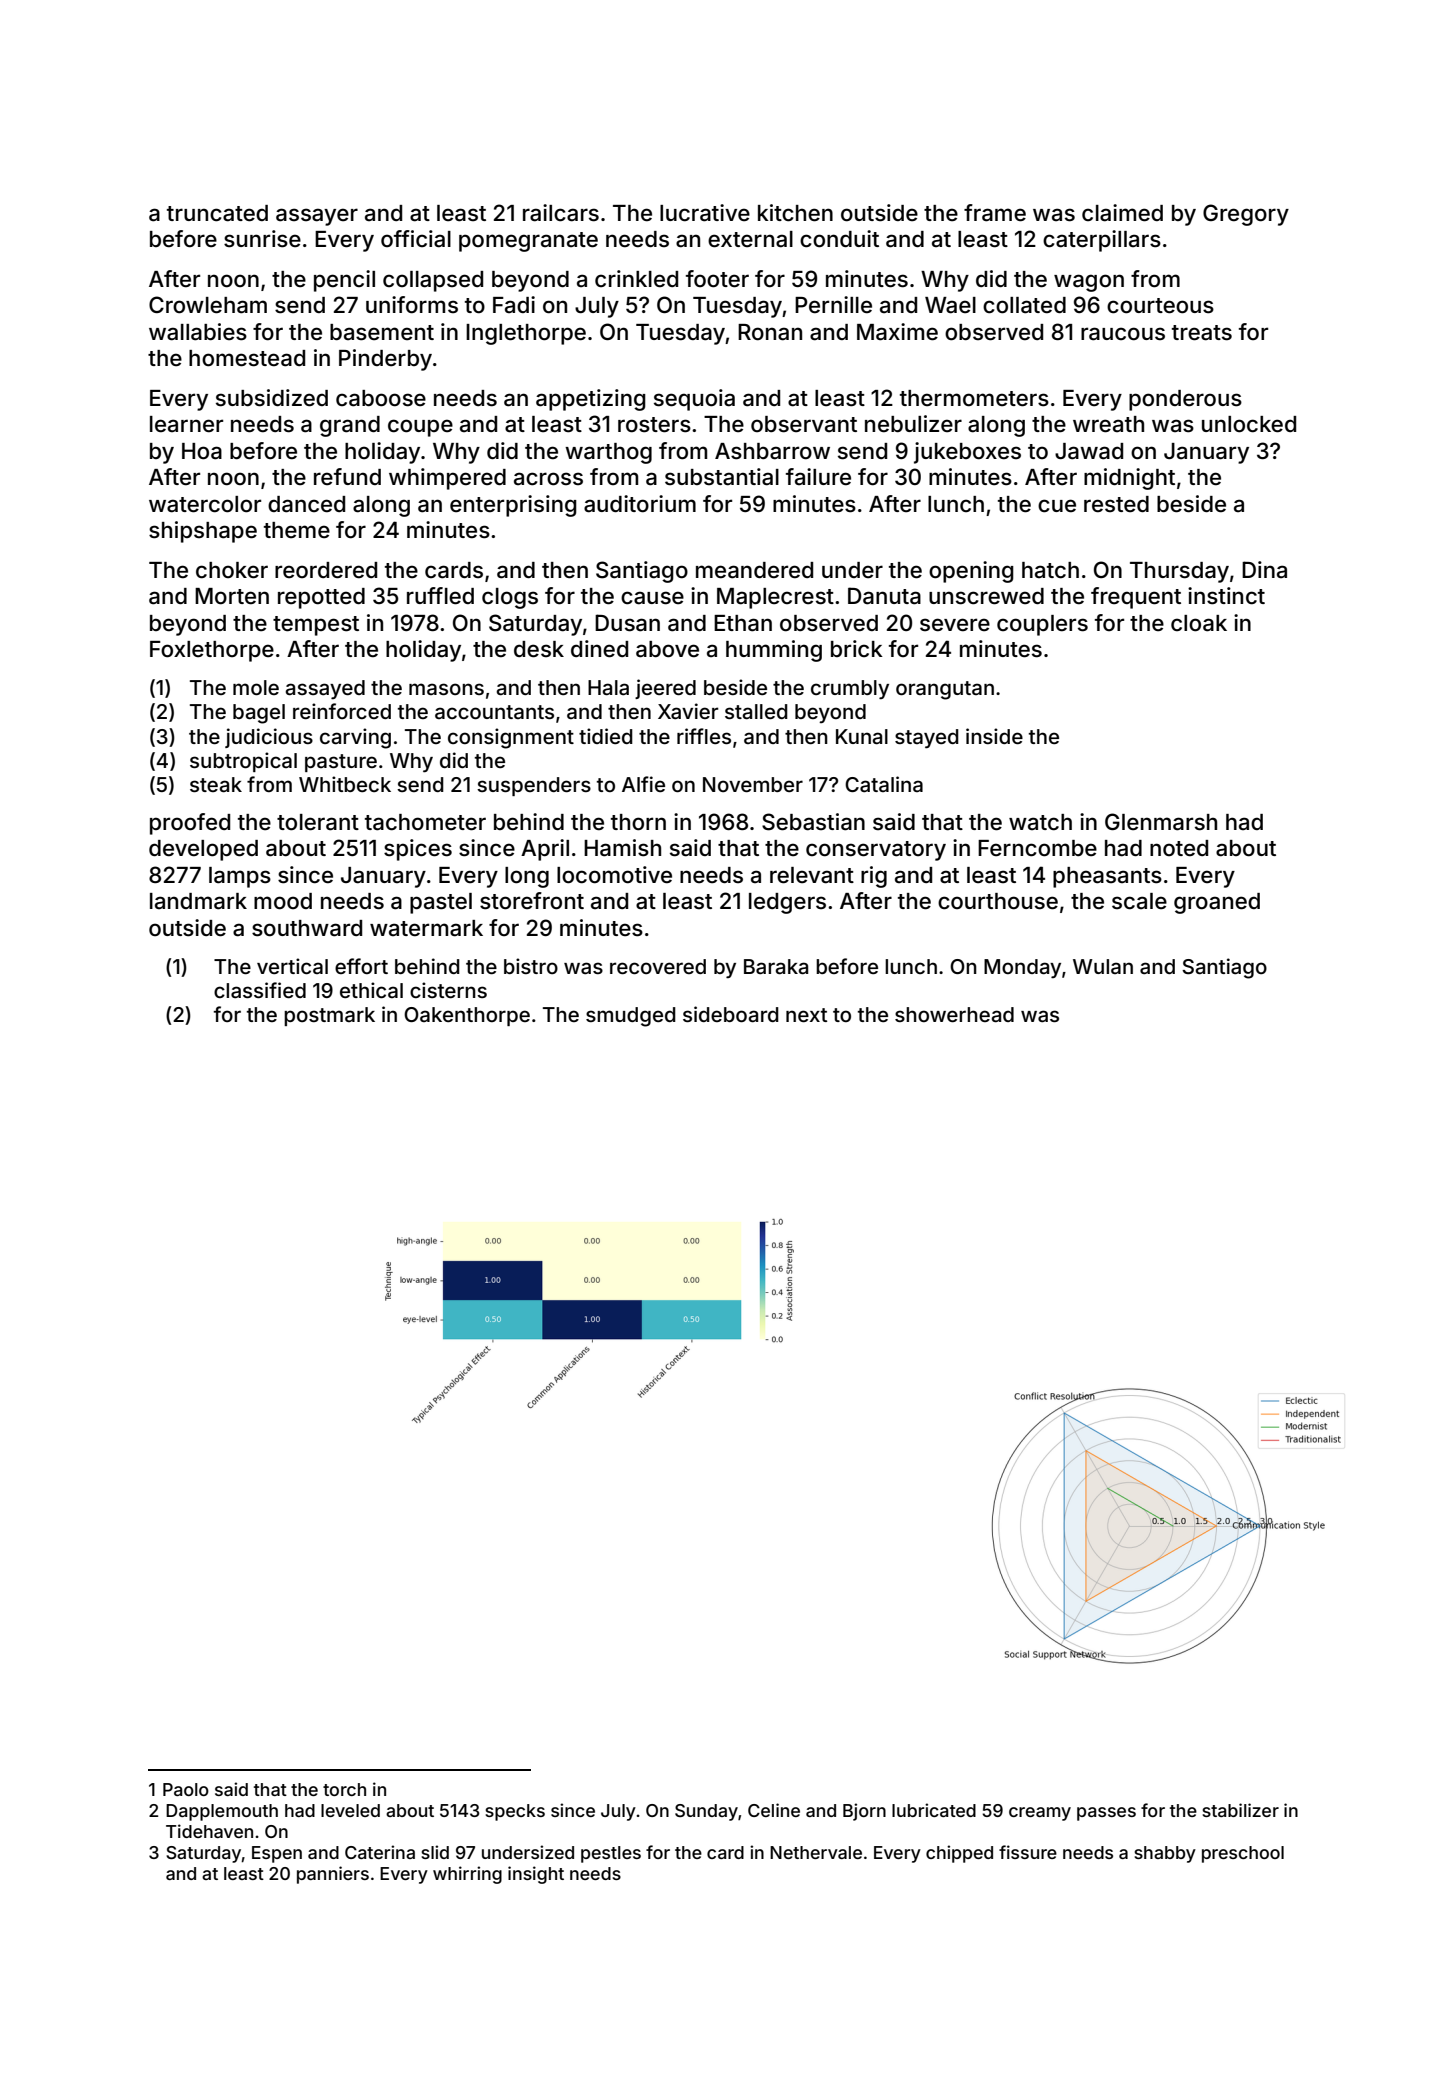 This screenshot has height=2100, width=1450. I want to click on danced, so click(306, 504).
